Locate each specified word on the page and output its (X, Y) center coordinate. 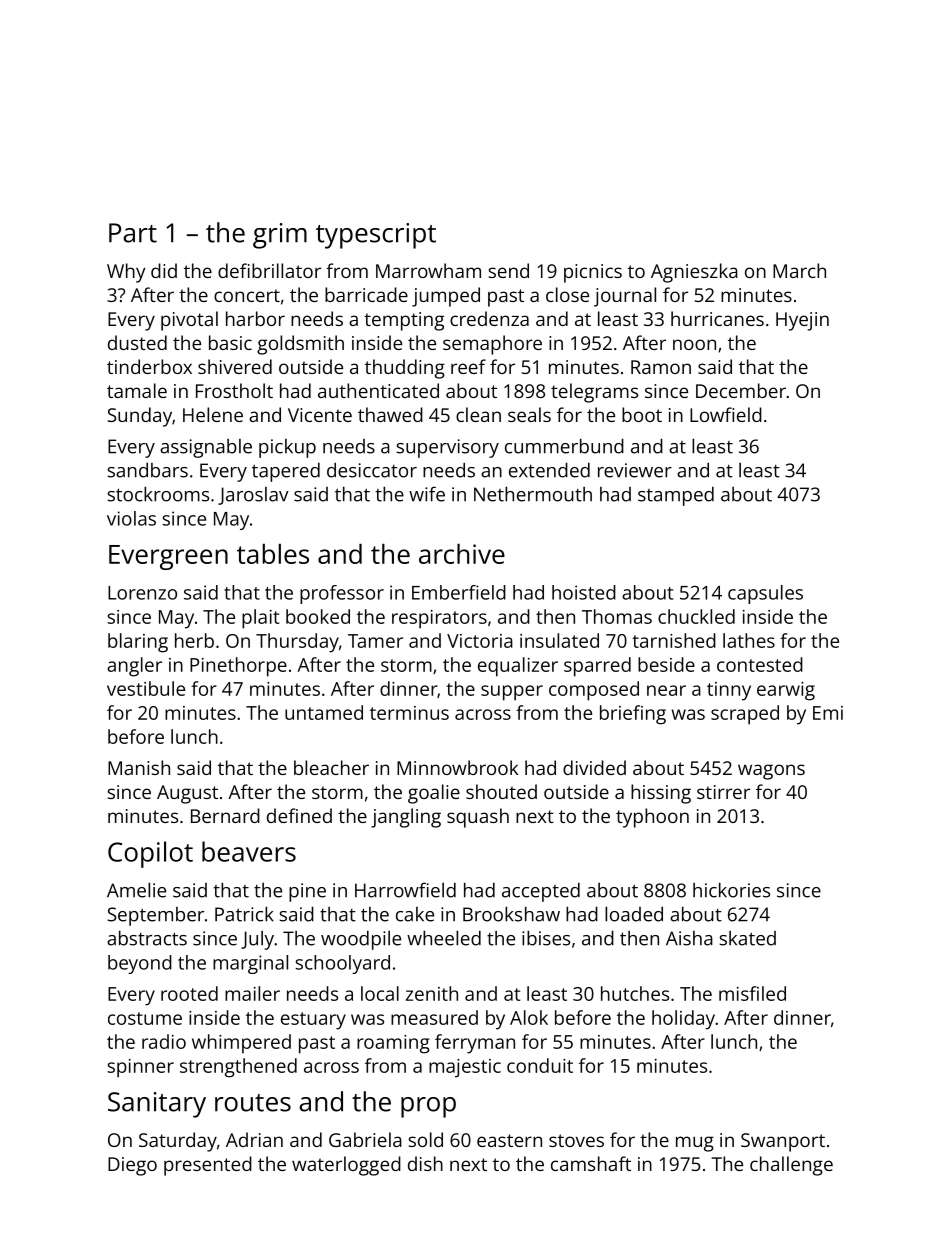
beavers (249, 851)
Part (133, 233)
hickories (731, 890)
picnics (593, 273)
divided (594, 767)
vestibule (146, 688)
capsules (765, 594)
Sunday (140, 417)
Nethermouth (533, 494)
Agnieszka (694, 273)
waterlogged (346, 1166)
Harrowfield (405, 890)
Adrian (254, 1139)
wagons (771, 772)
